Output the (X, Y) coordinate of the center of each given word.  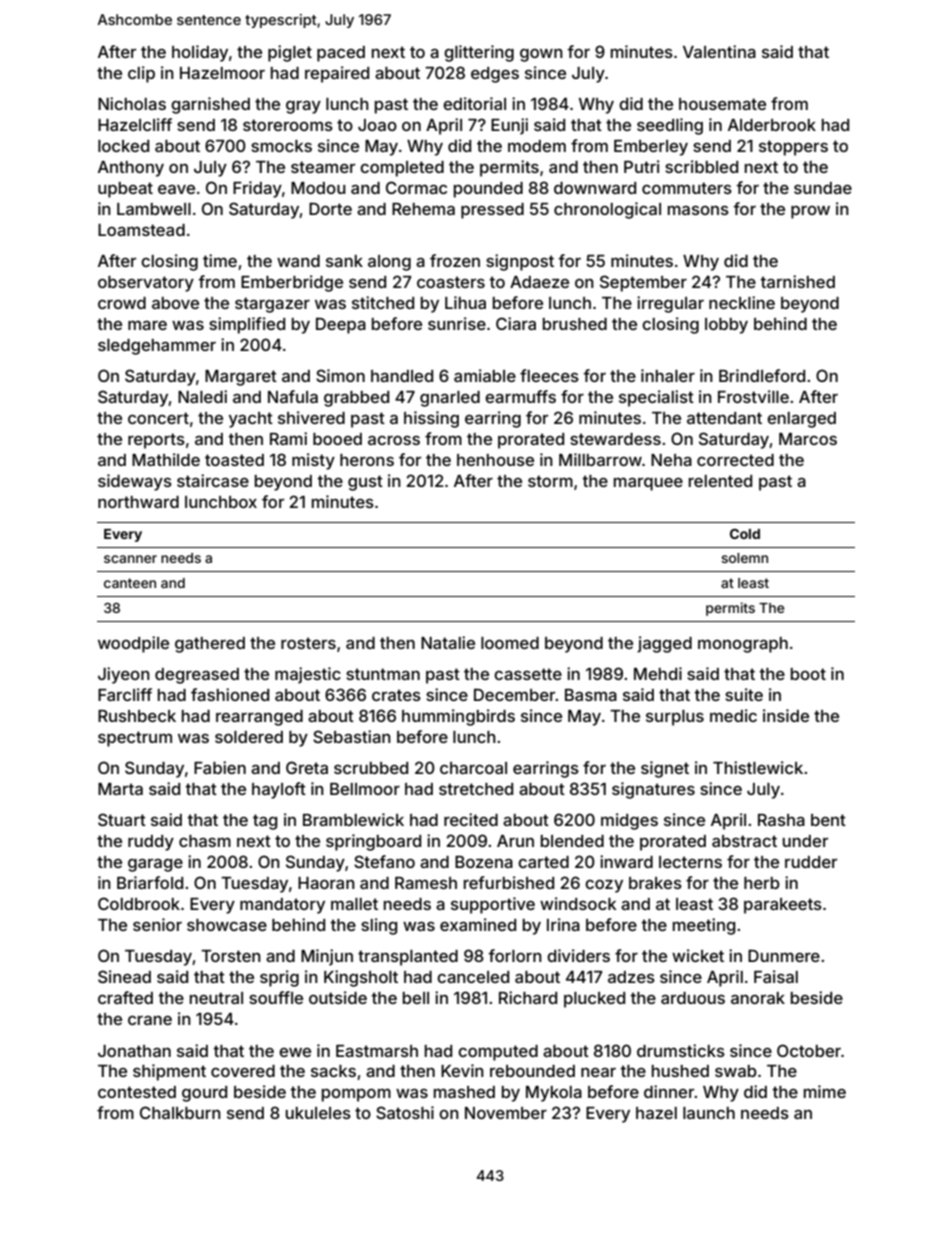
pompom (356, 1095)
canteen (130, 583)
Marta (120, 789)
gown (541, 55)
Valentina (719, 51)
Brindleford (762, 375)
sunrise (457, 323)
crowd (122, 303)
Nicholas (132, 103)
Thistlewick (758, 767)
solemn (744, 558)
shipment (169, 1072)
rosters (308, 643)
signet (665, 769)
